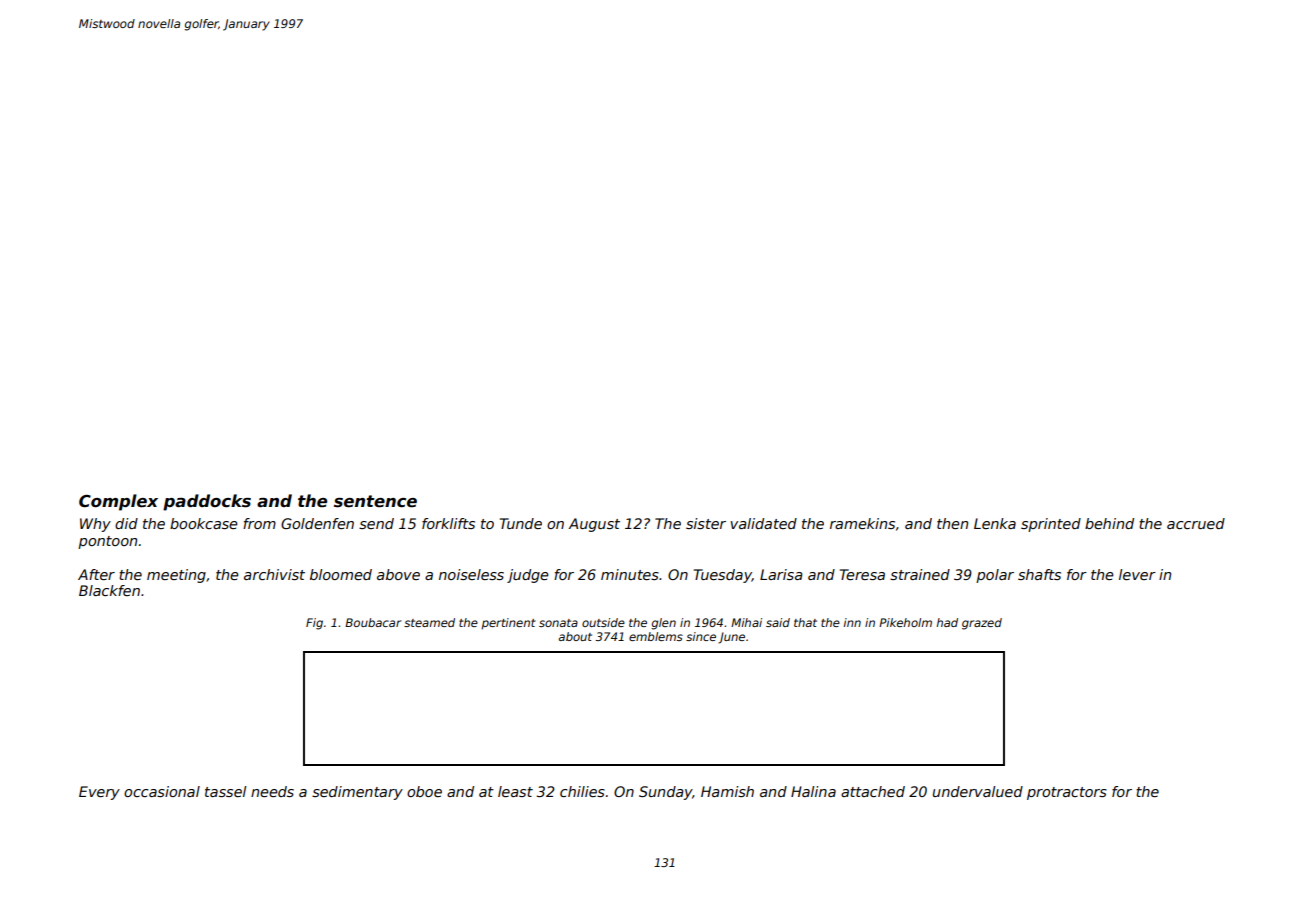  I want to click on validated, so click(763, 523).
